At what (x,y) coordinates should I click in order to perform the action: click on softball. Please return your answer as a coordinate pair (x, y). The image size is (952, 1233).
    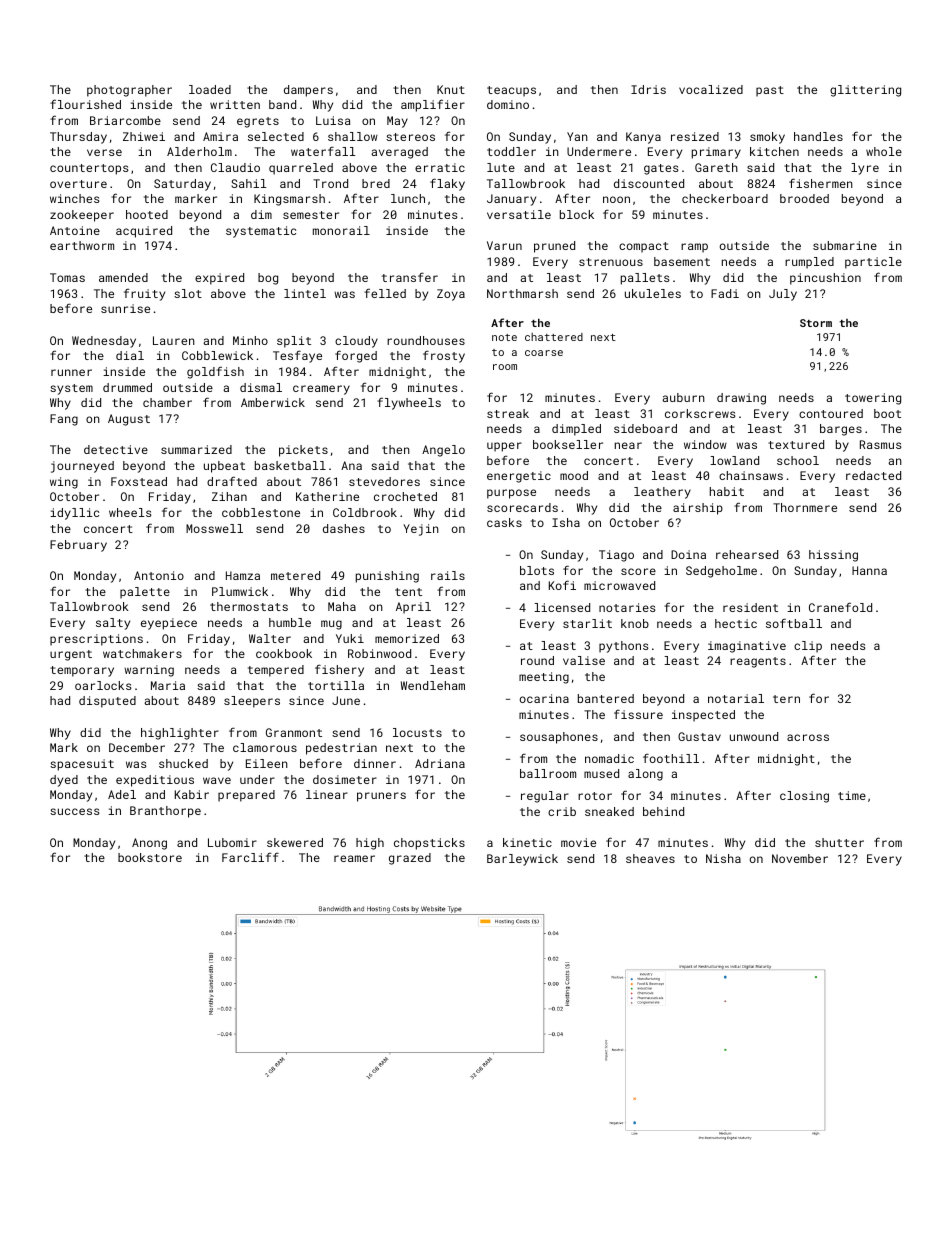
    Looking at the image, I should click on (794, 623).
